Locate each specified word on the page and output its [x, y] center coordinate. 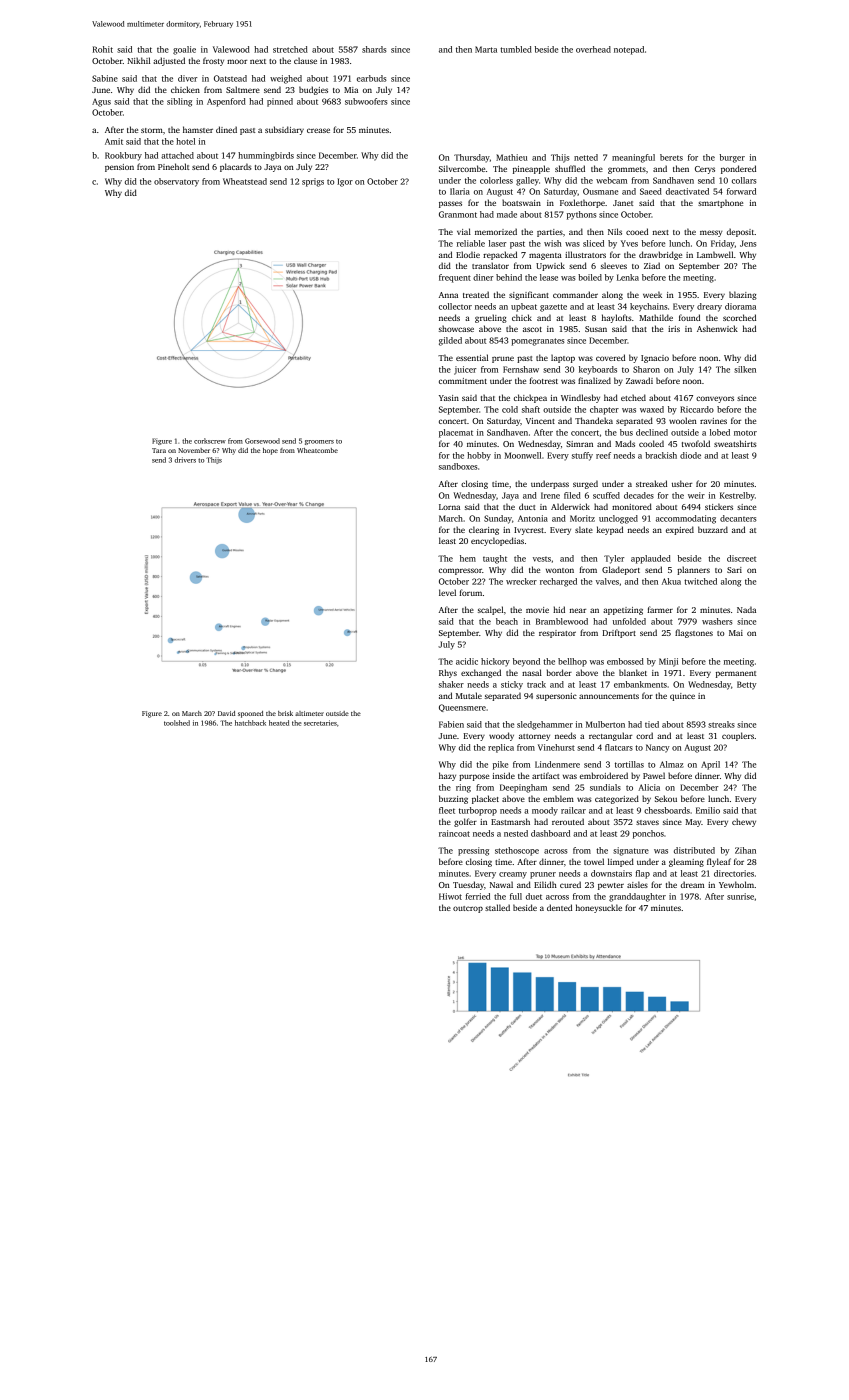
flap [642, 874]
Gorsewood [262, 441]
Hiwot [450, 896]
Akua [671, 581]
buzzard [713, 529]
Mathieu [511, 157]
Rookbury [123, 156]
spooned [250, 714]
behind [509, 277]
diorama [740, 306]
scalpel [490, 610]
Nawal [501, 884]
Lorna [449, 507]
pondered [738, 169]
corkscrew [210, 441]
